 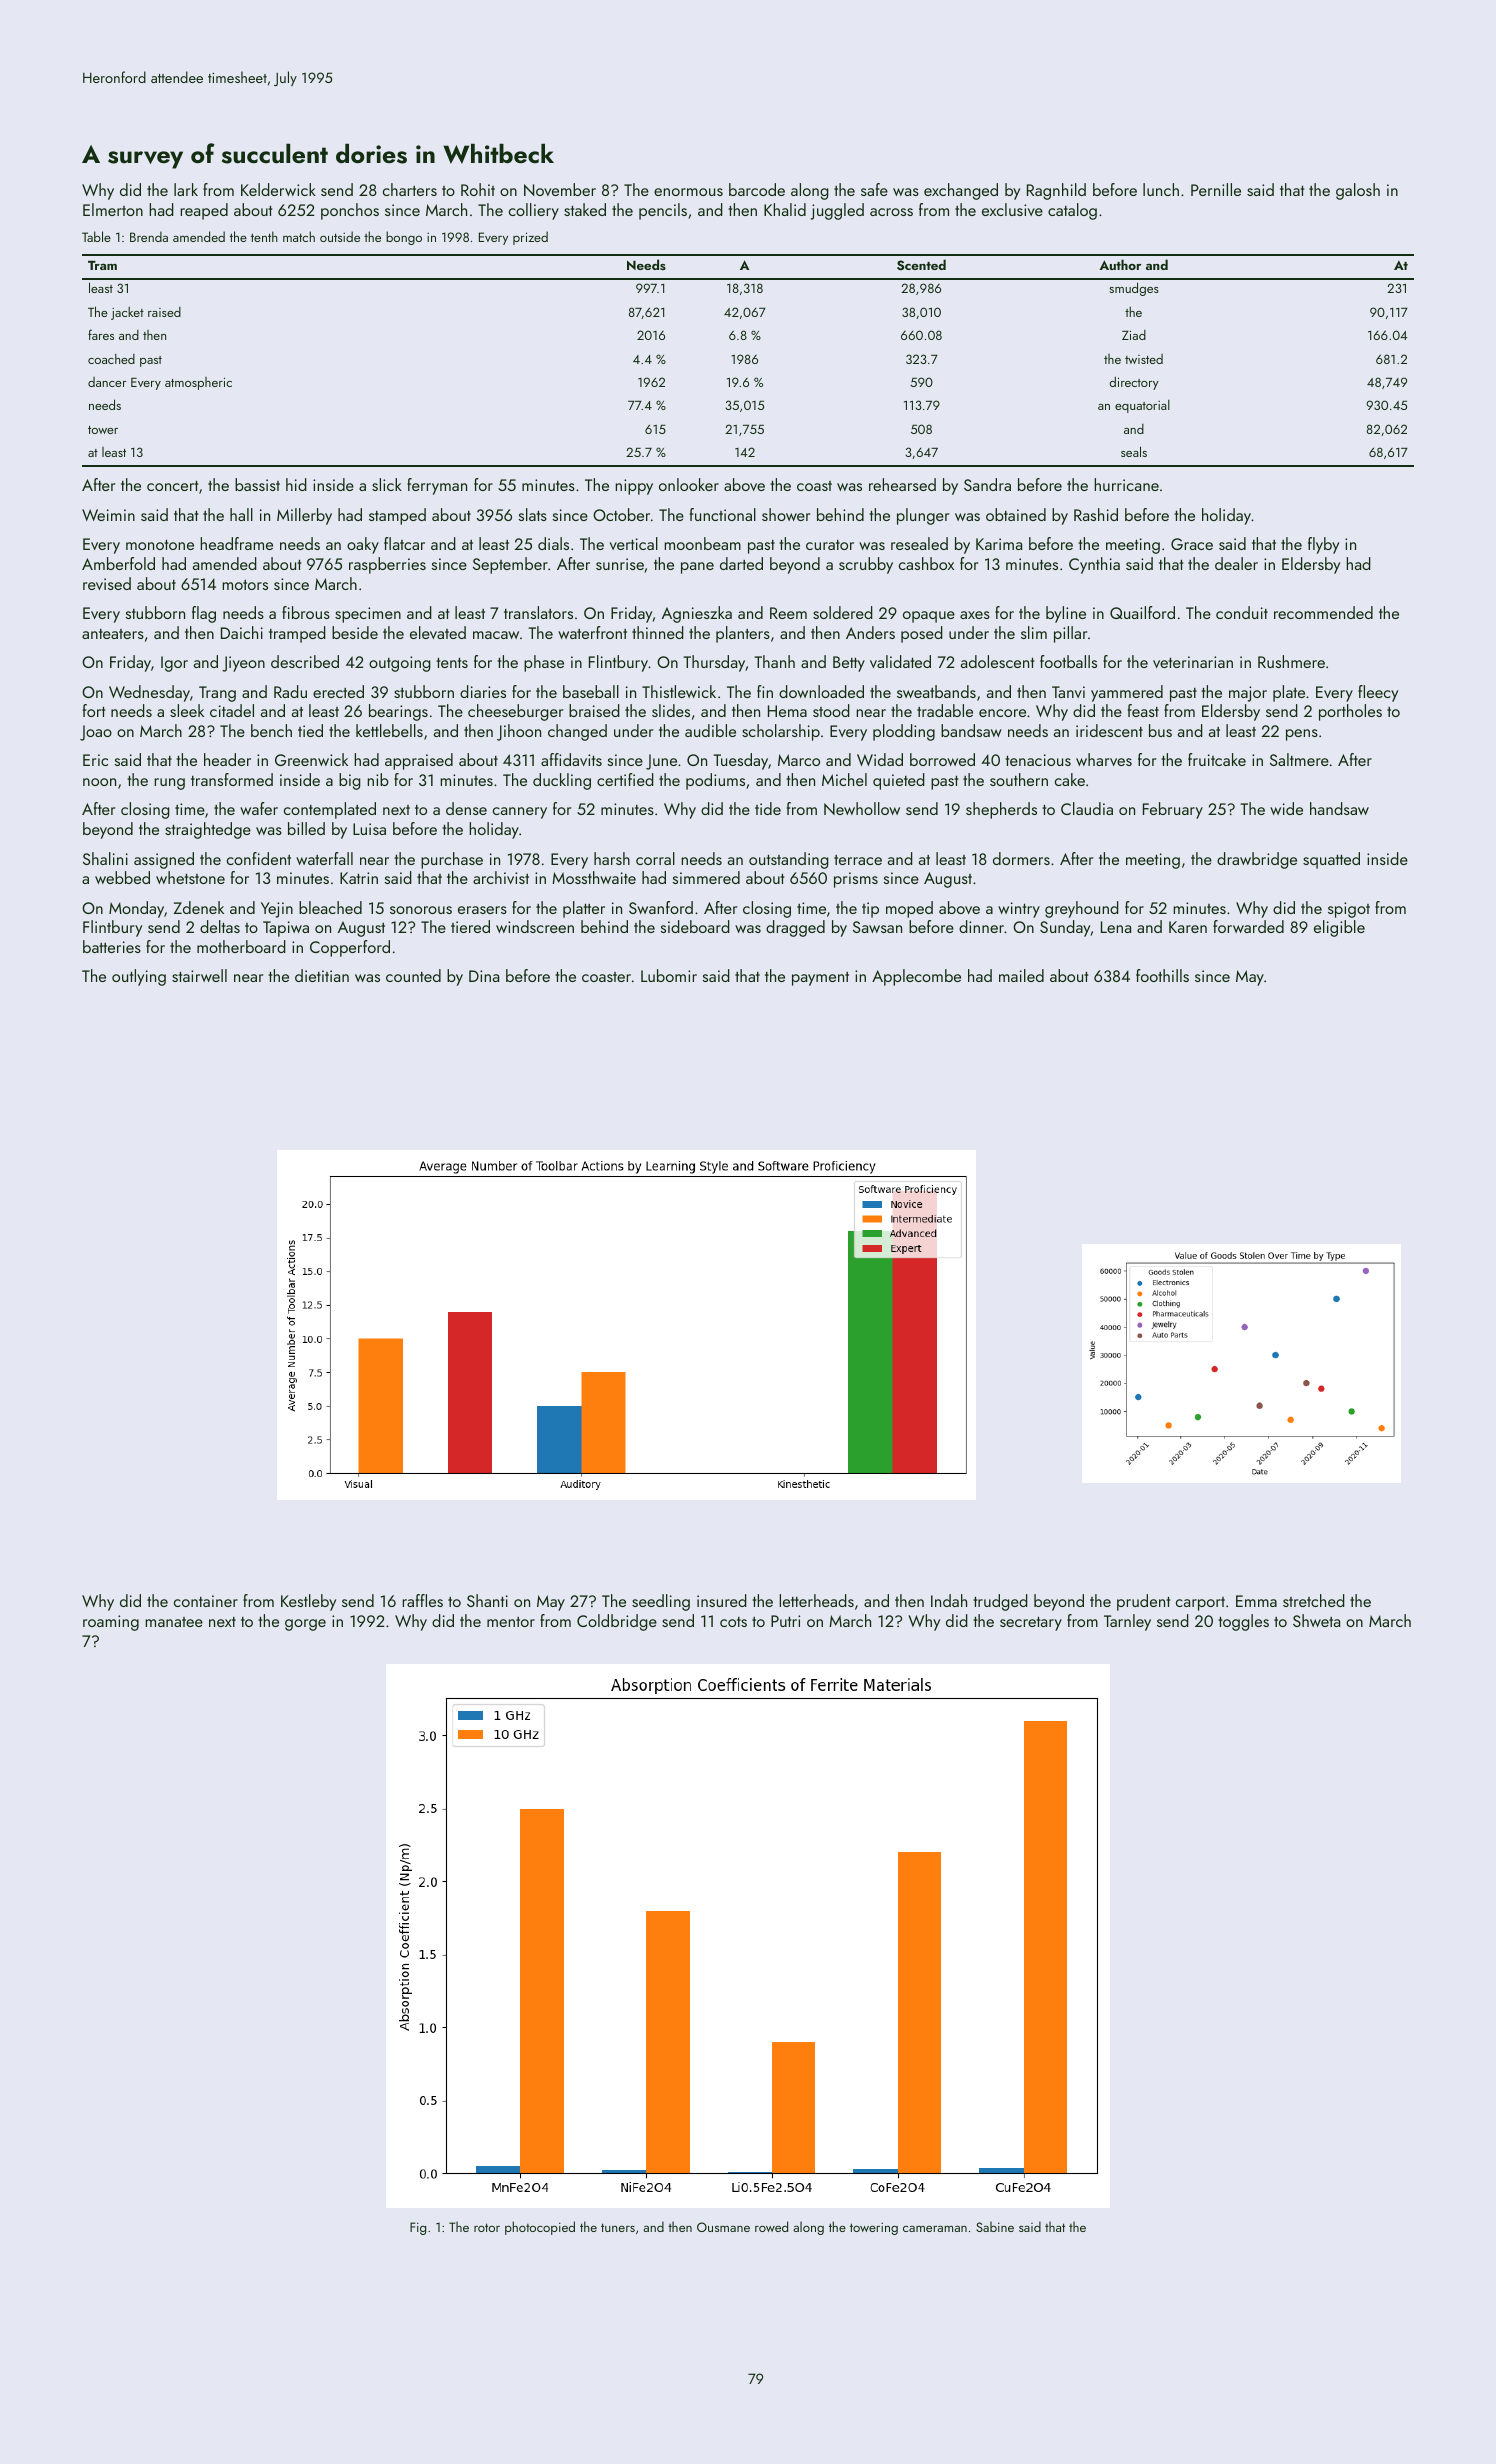 I want to click on forwarded, so click(x=1248, y=926).
